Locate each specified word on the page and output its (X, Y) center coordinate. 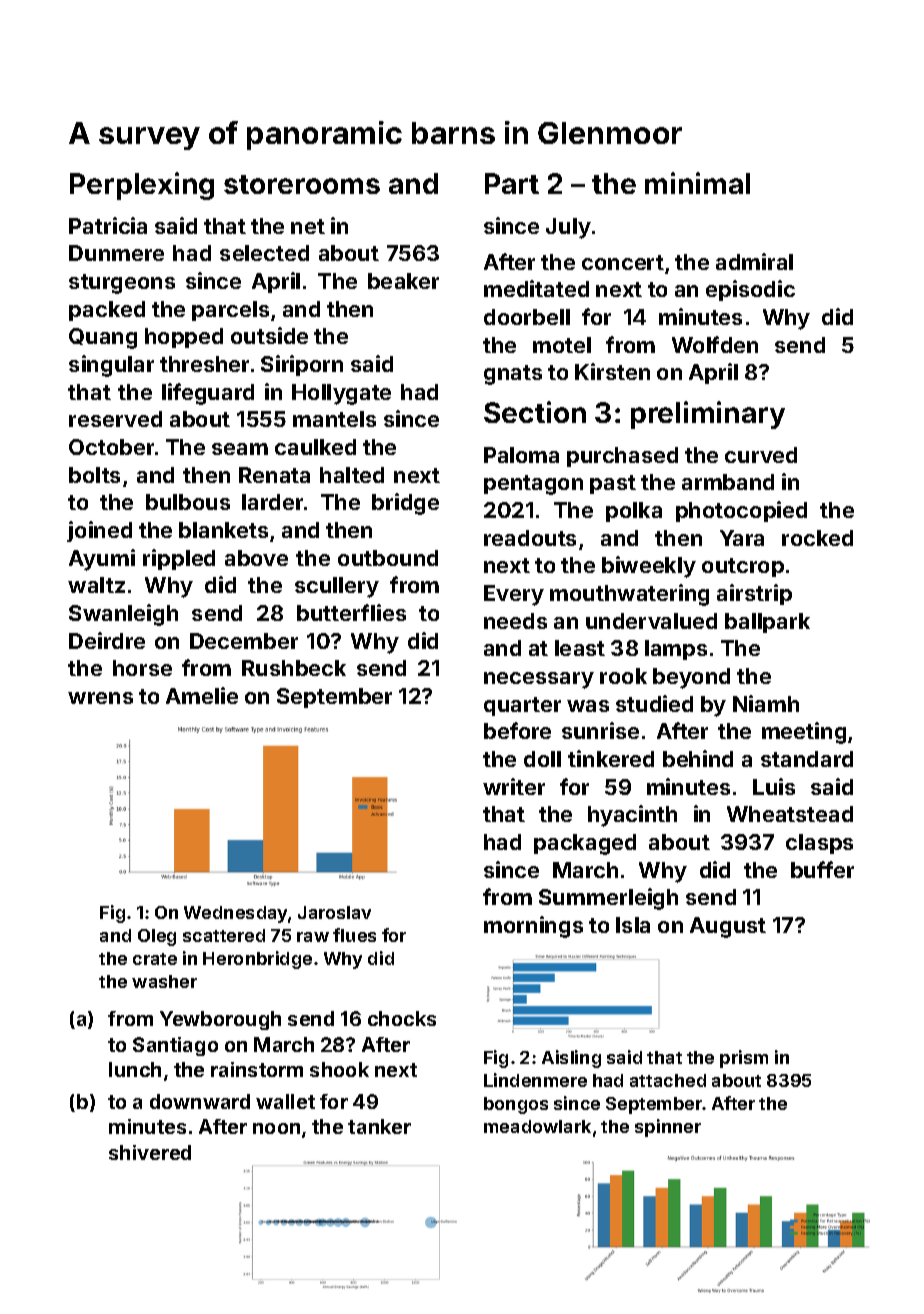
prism (744, 1059)
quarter (522, 706)
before (517, 730)
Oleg (157, 937)
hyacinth (632, 816)
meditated (536, 288)
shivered (150, 1152)
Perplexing (142, 186)
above (256, 558)
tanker (379, 1126)
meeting (804, 733)
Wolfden (715, 344)
